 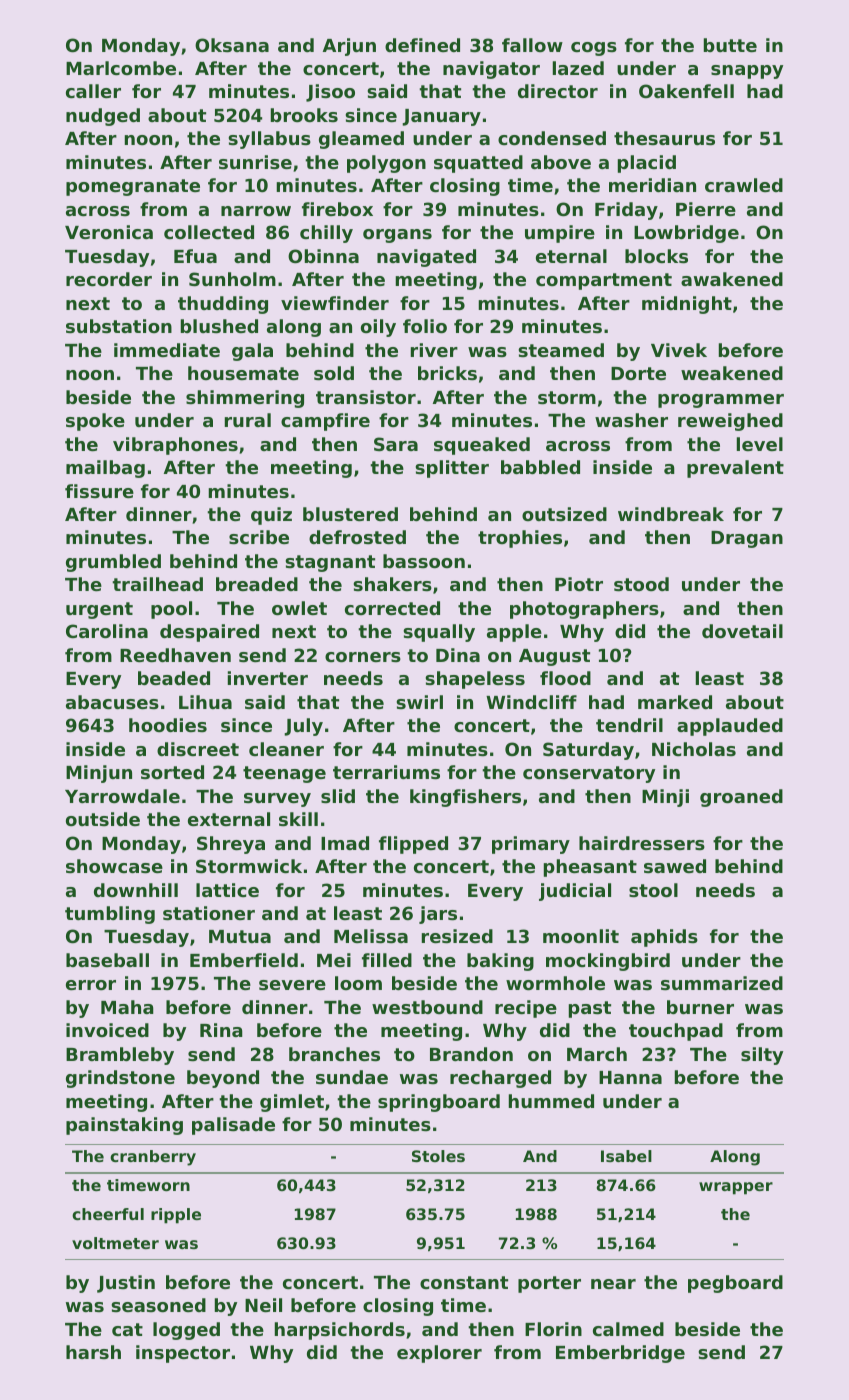 What do you see at coordinates (653, 890) in the image?
I see `stool` at bounding box center [653, 890].
